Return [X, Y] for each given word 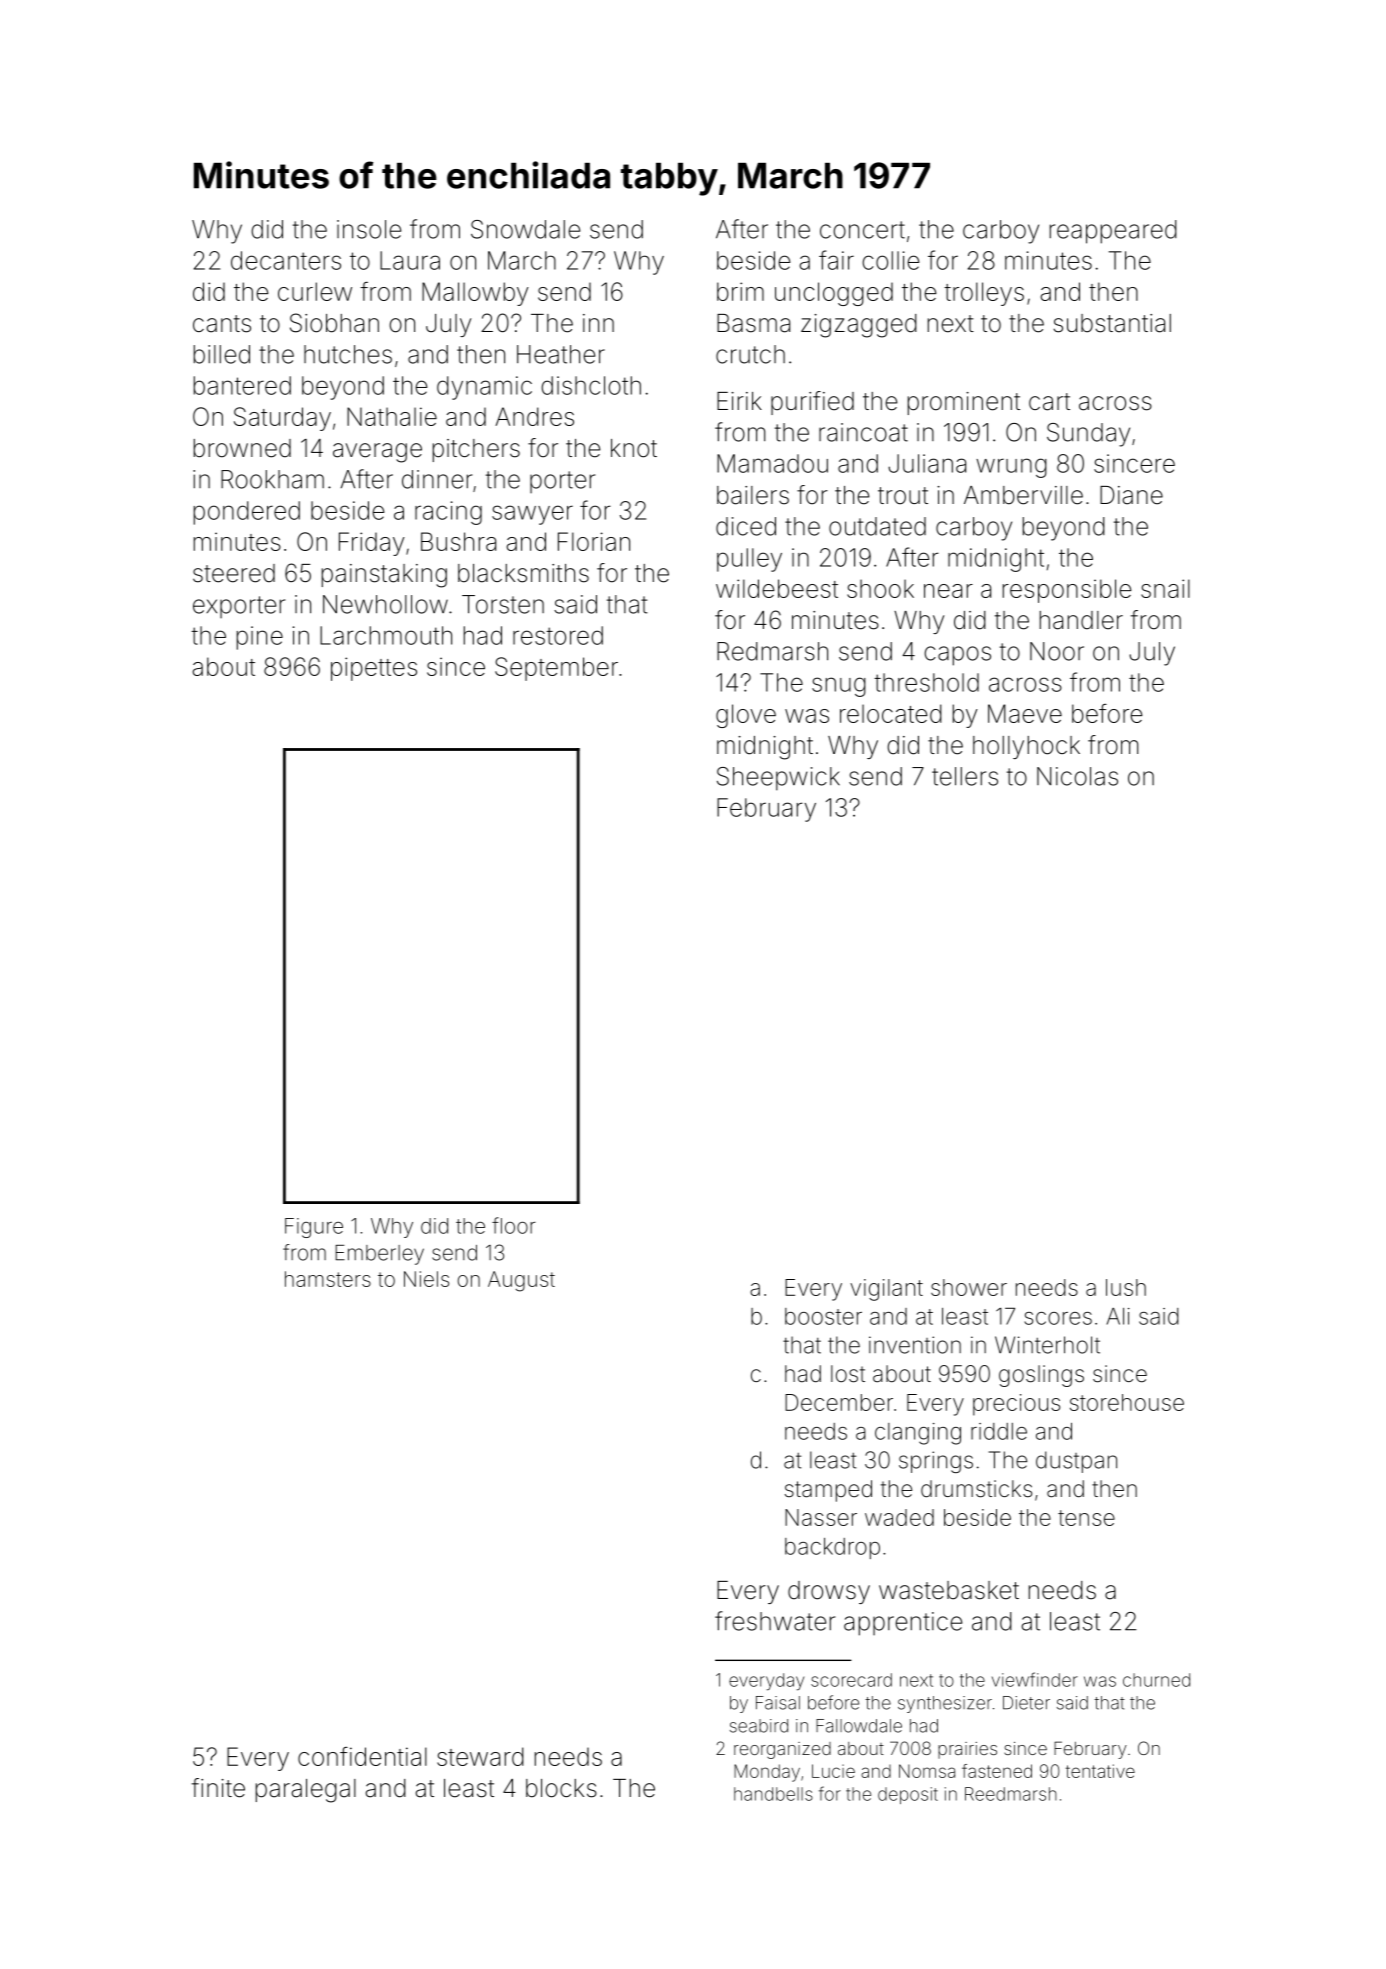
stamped [828, 1491]
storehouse [1127, 1402]
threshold [926, 682]
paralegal [306, 1791]
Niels [426, 1279]
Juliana [927, 463]
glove [746, 716]
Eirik [739, 401]
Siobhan [334, 323]
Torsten [503, 604]
